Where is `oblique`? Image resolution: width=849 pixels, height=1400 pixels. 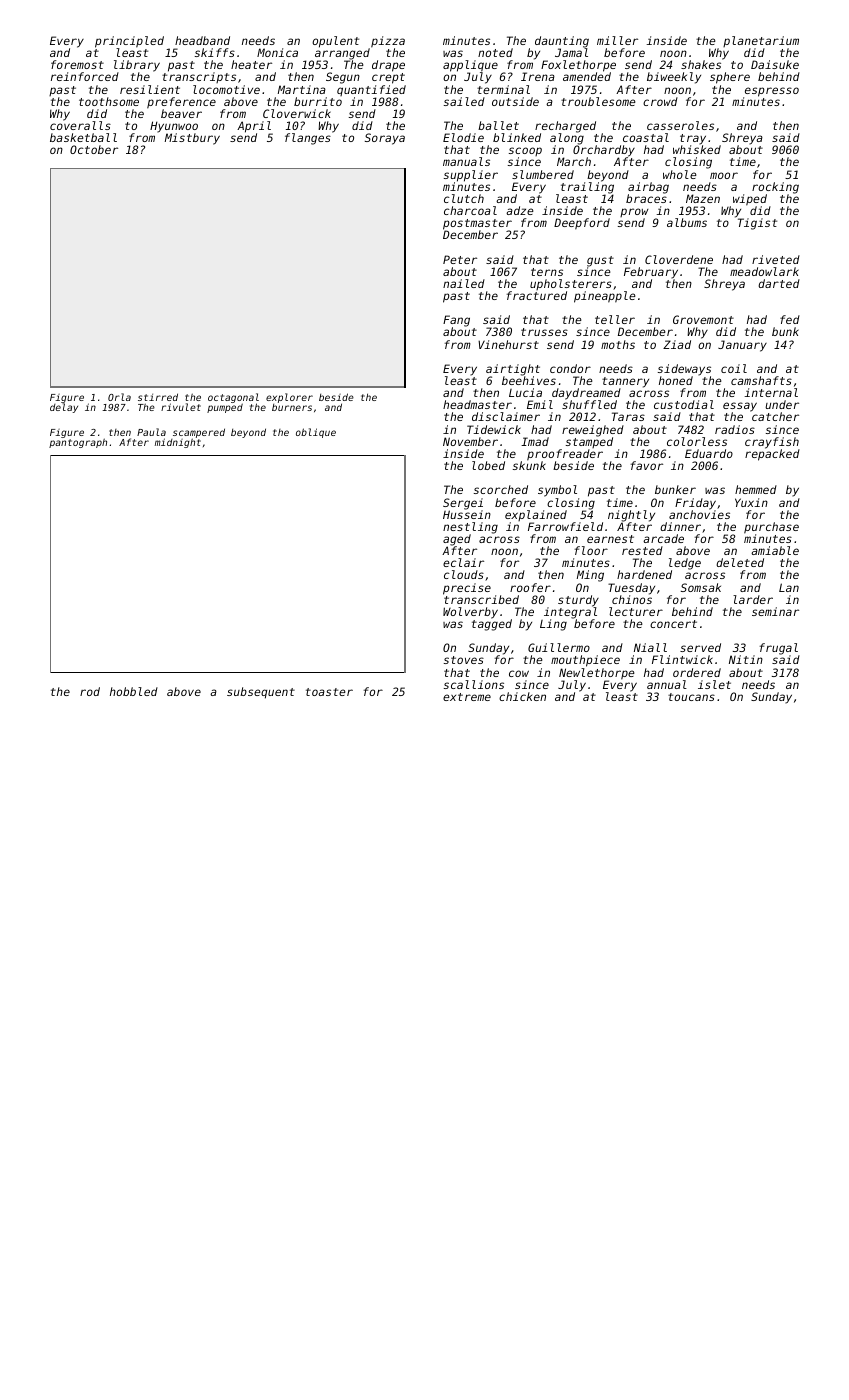 oblique is located at coordinates (316, 433).
